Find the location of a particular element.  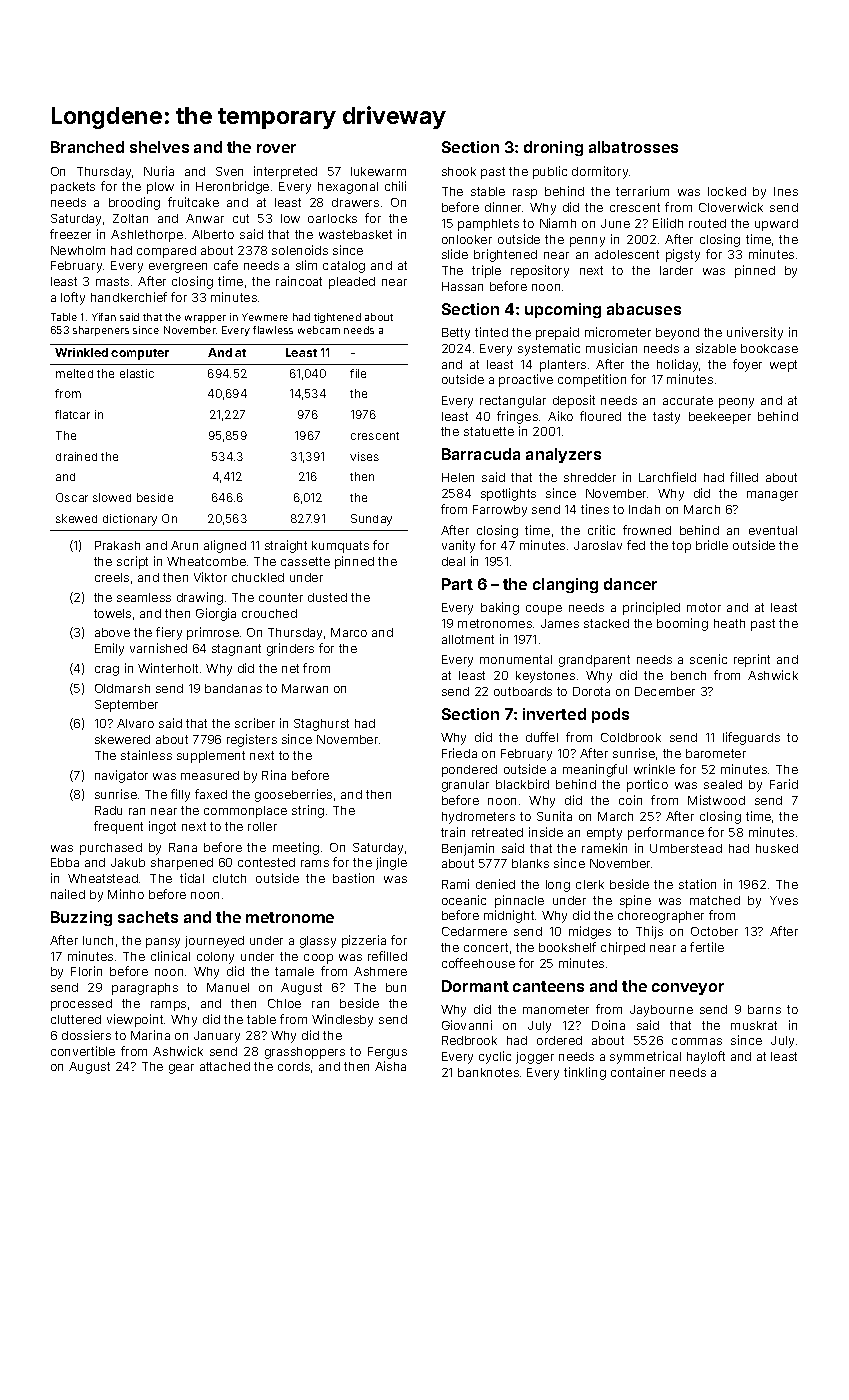

slowed is located at coordinates (112, 497).
